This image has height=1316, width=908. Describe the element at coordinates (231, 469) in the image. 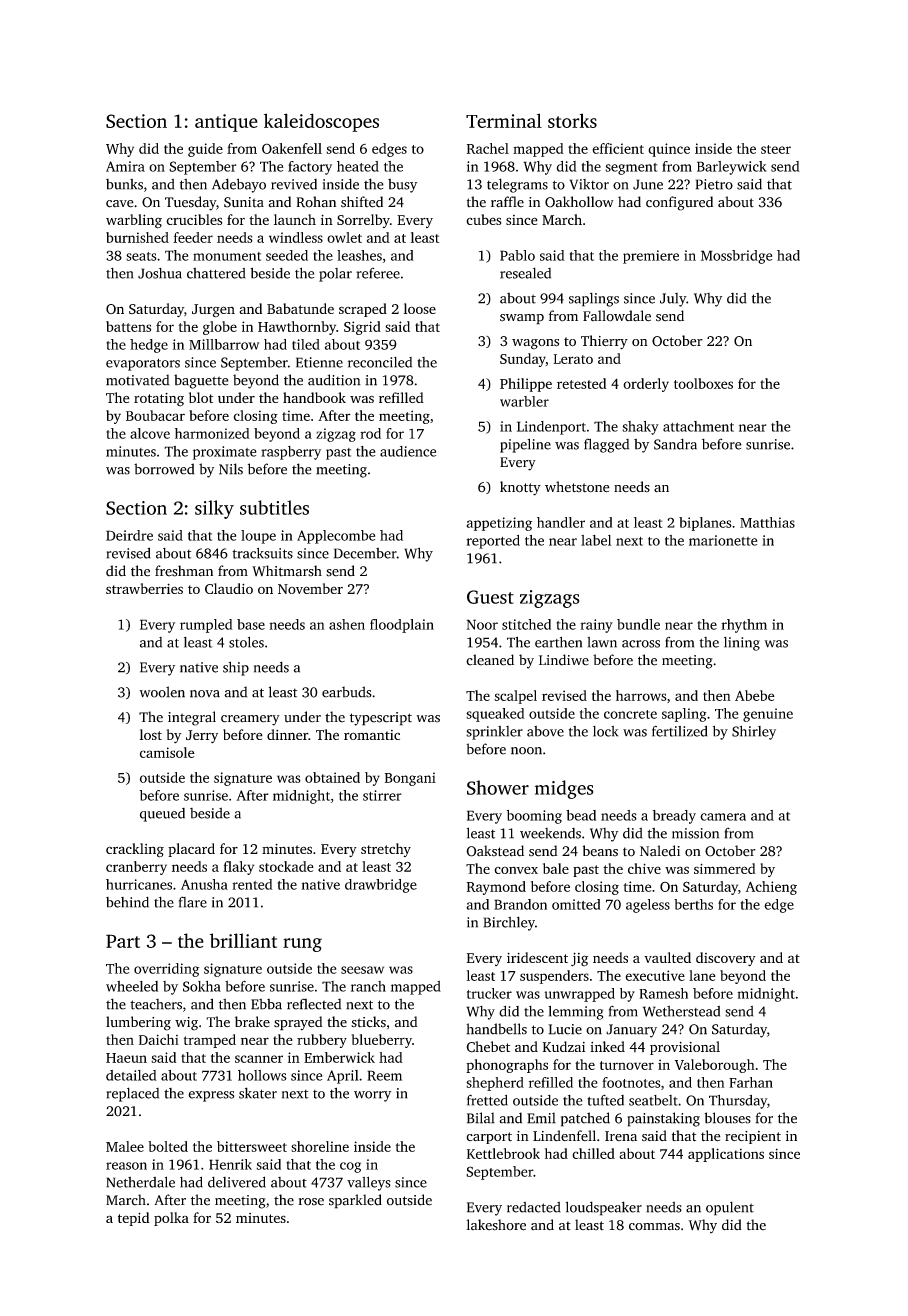

I see `Nils` at that location.
